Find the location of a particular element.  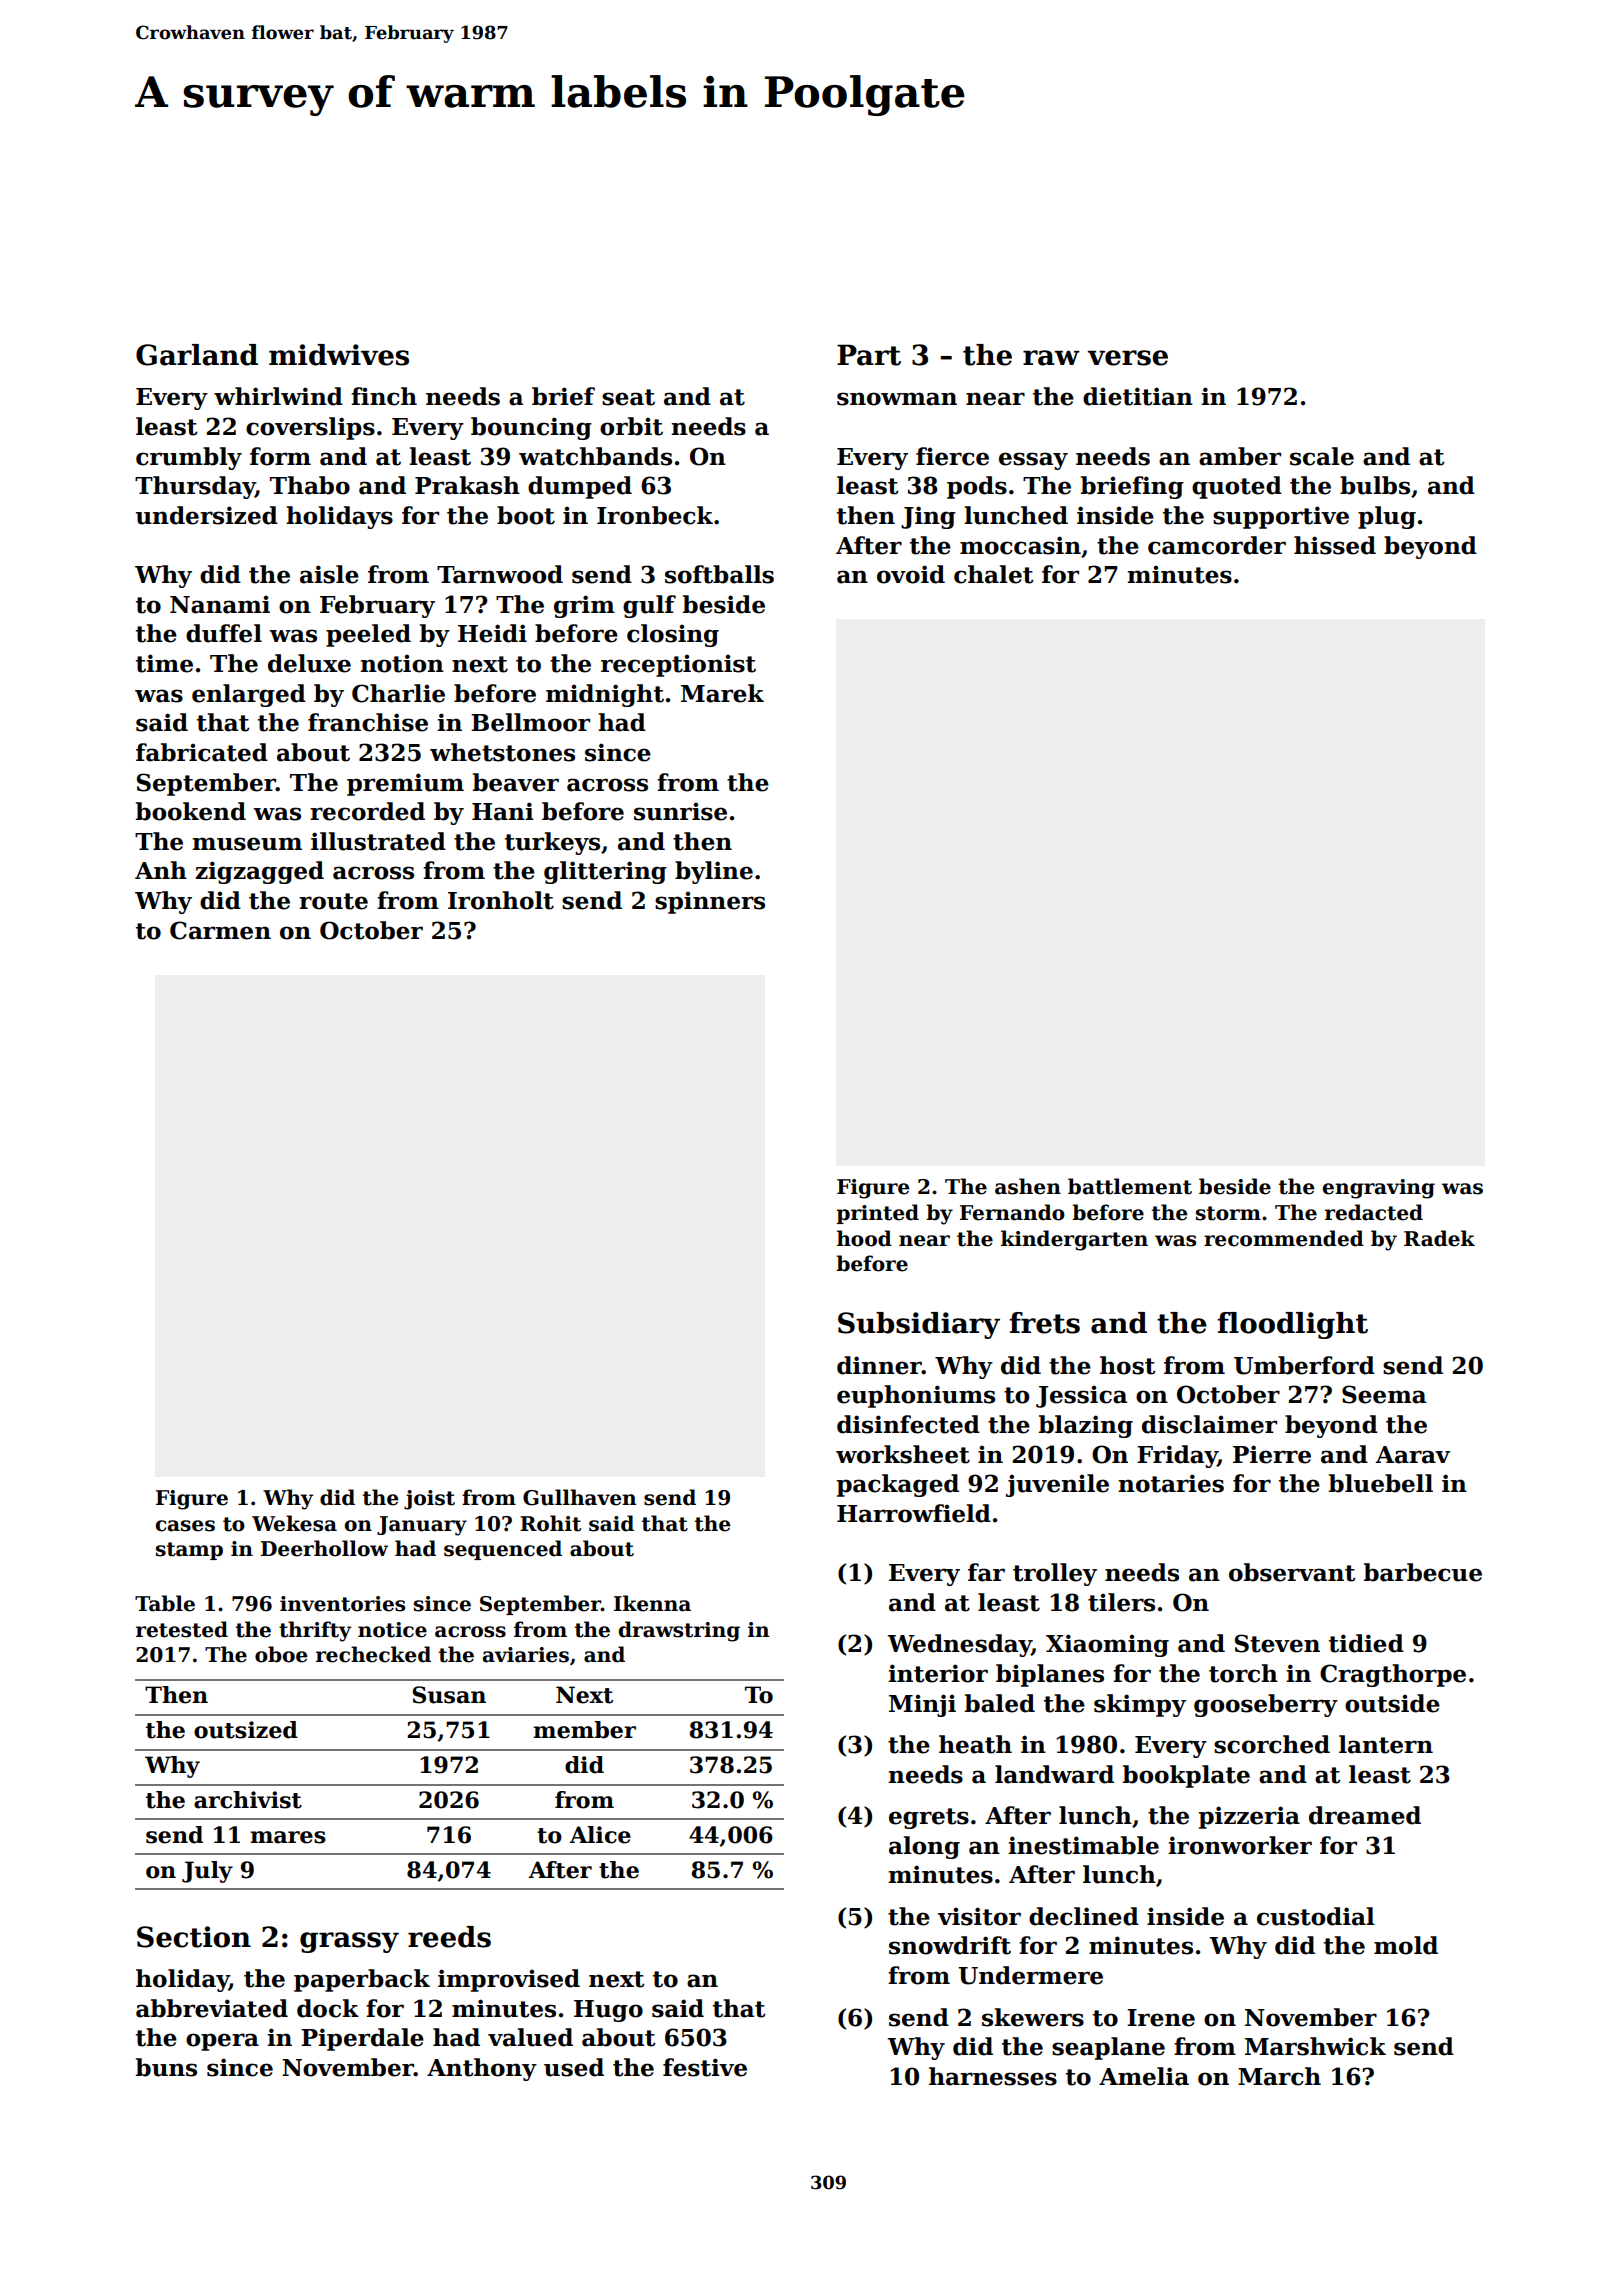

verse is located at coordinates (1127, 358).
